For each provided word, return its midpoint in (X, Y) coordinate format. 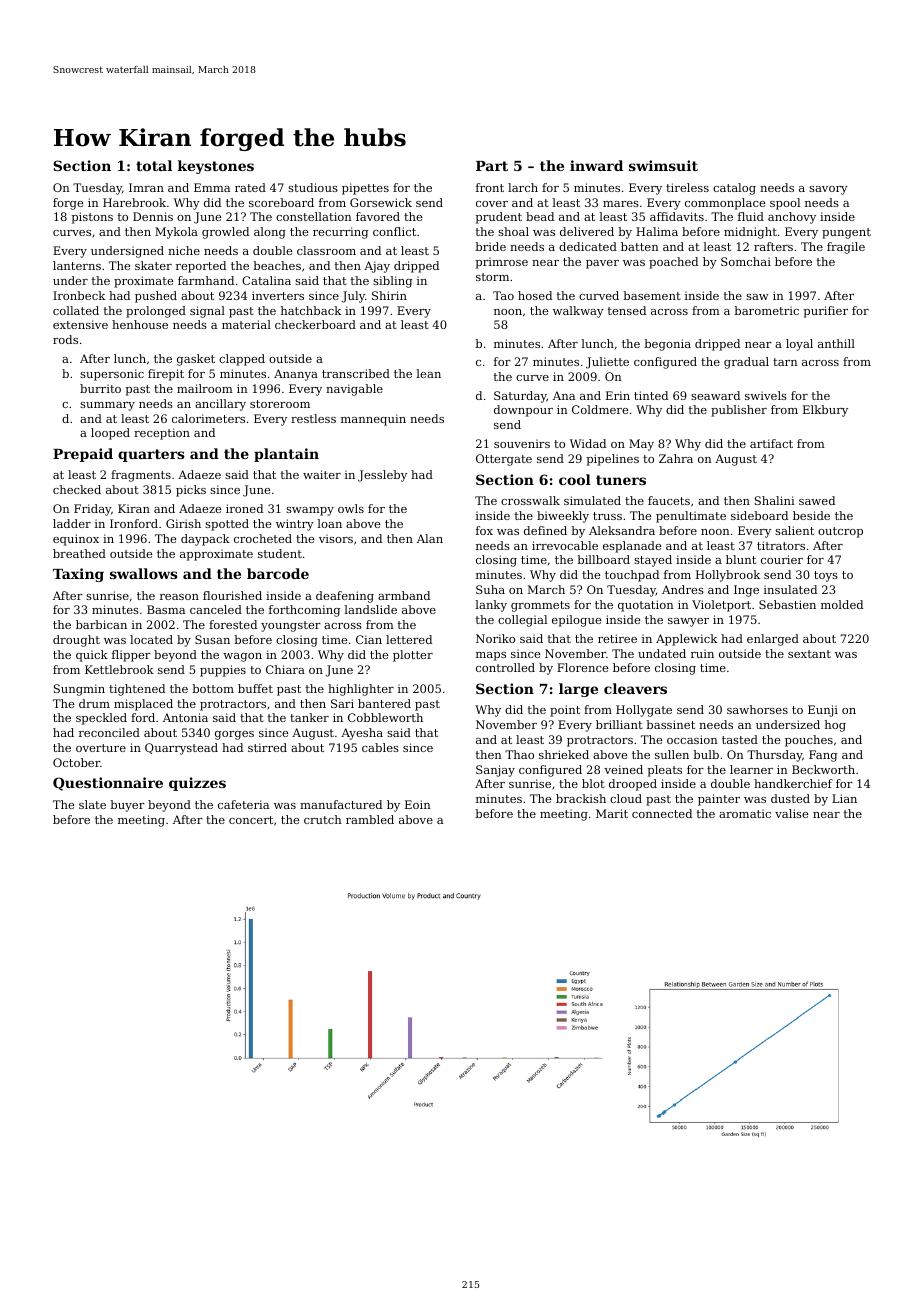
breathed (79, 553)
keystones (216, 167)
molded (842, 604)
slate (92, 804)
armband (404, 595)
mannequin (373, 420)
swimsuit (663, 165)
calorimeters (208, 418)
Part (492, 166)
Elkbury (825, 411)
